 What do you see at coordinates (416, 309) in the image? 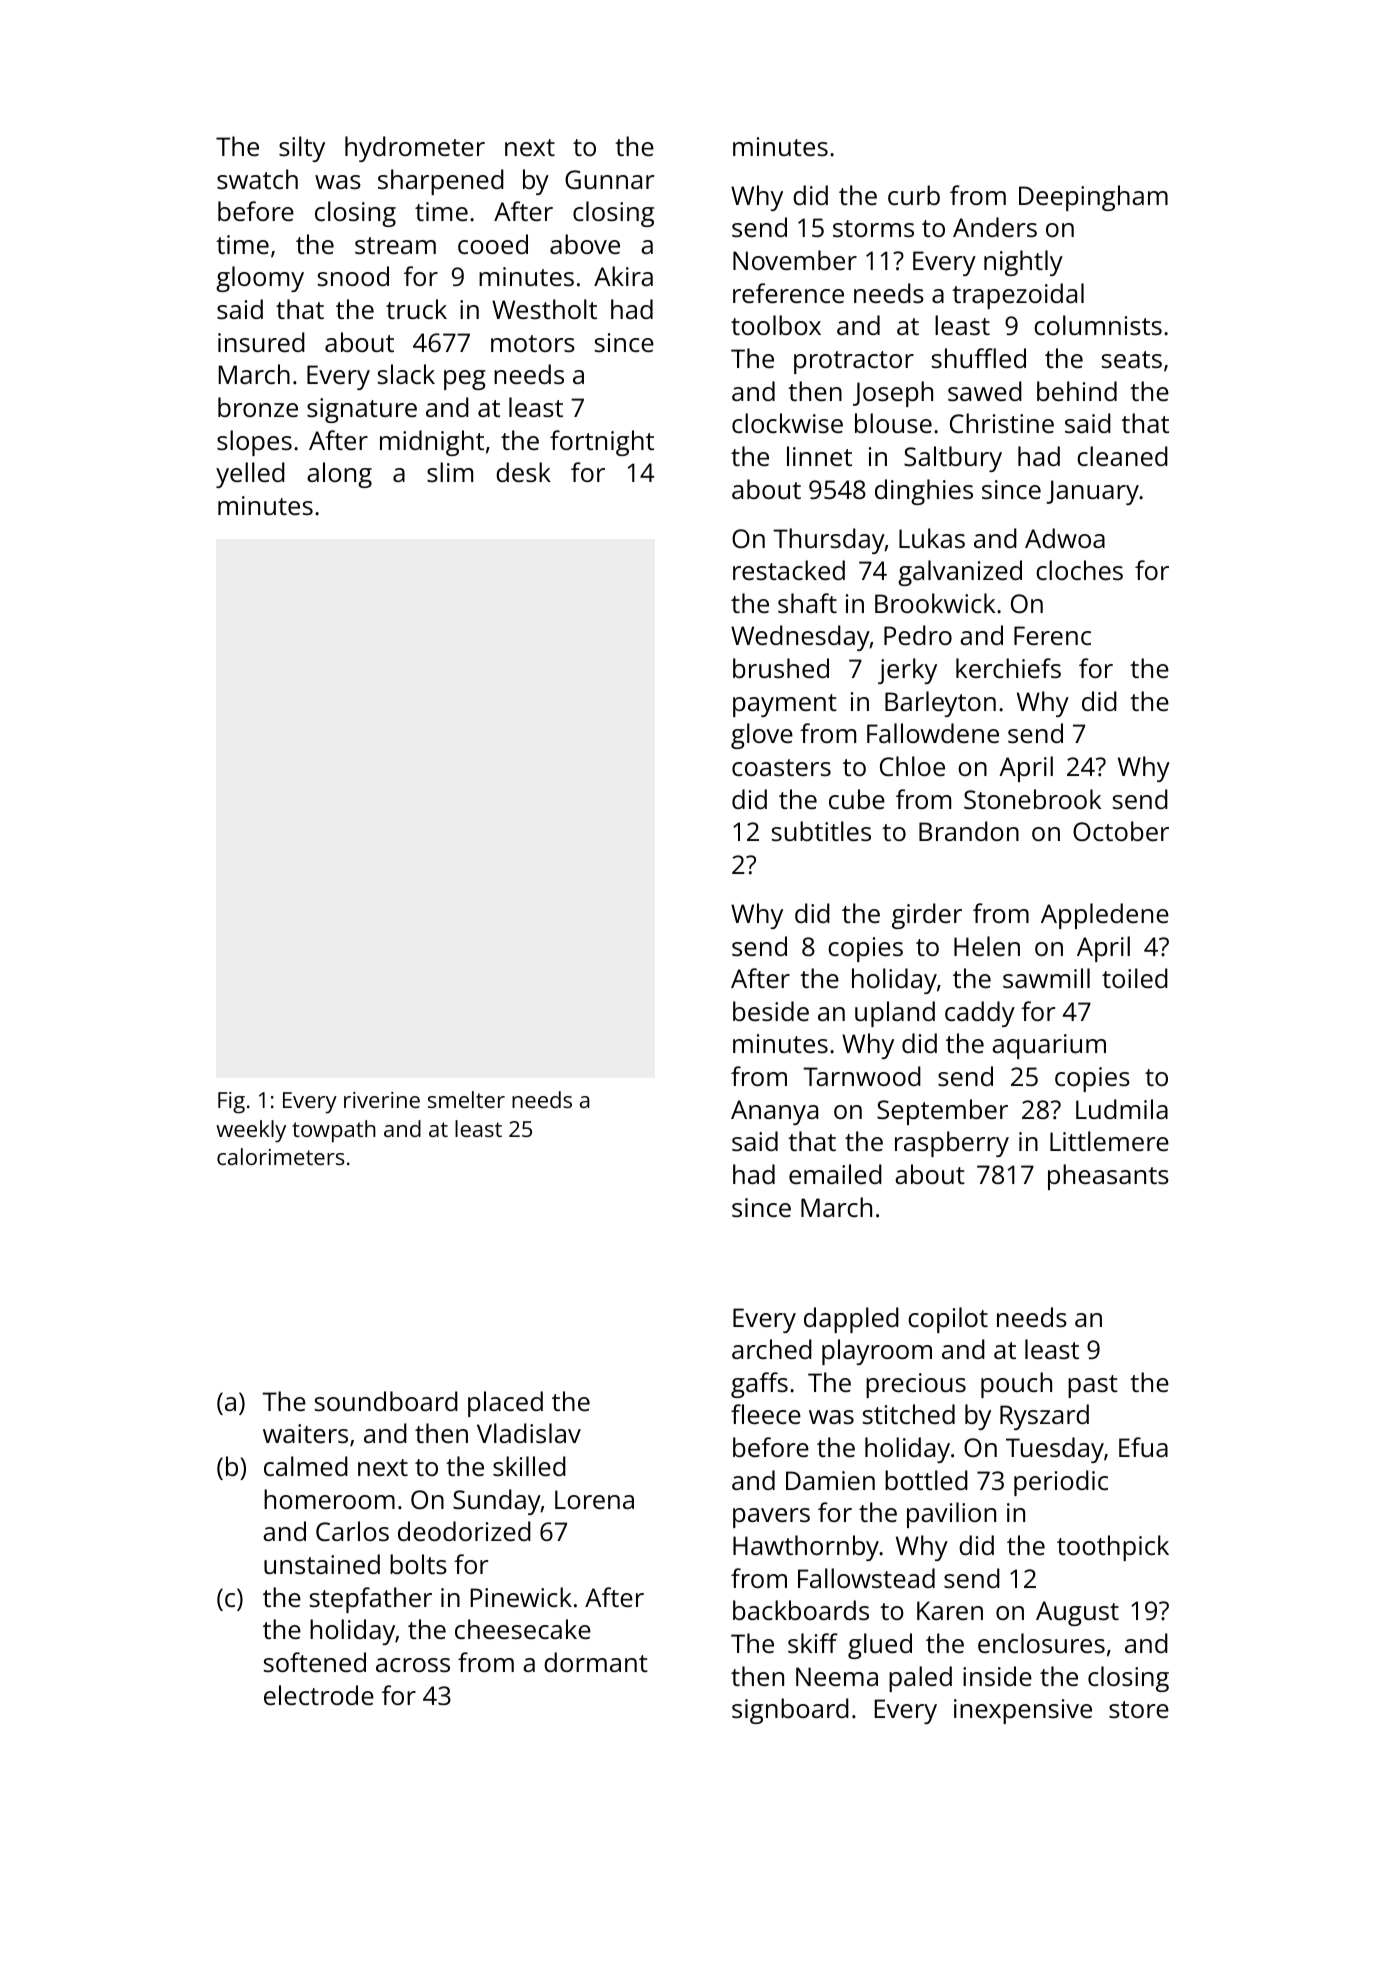
I see `truck` at bounding box center [416, 309].
